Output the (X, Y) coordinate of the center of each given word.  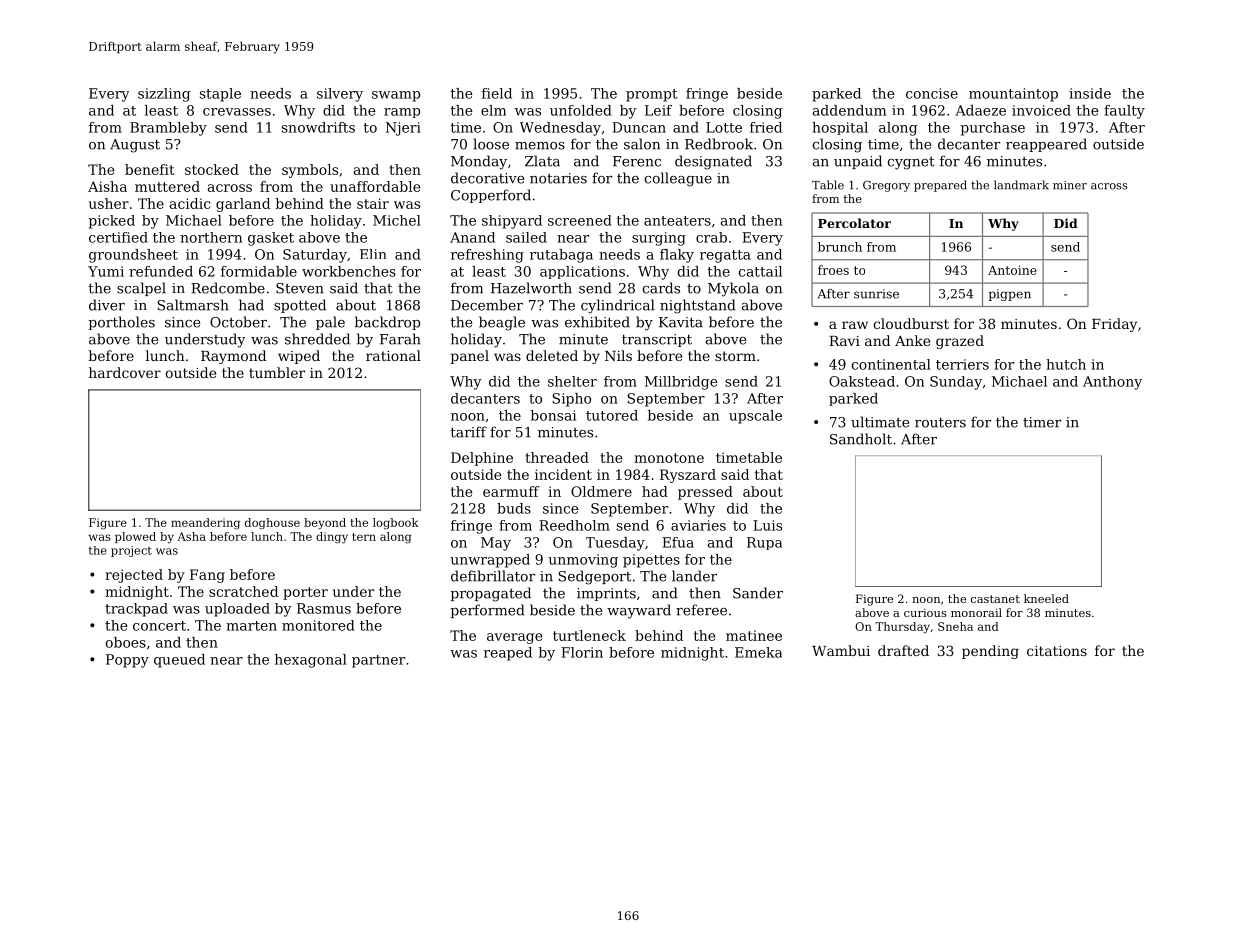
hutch (1066, 364)
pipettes (651, 561)
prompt (652, 95)
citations (1057, 651)
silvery (340, 95)
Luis (767, 525)
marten (251, 626)
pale (330, 323)
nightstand (698, 306)
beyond (325, 524)
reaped (508, 654)
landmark (1021, 185)
